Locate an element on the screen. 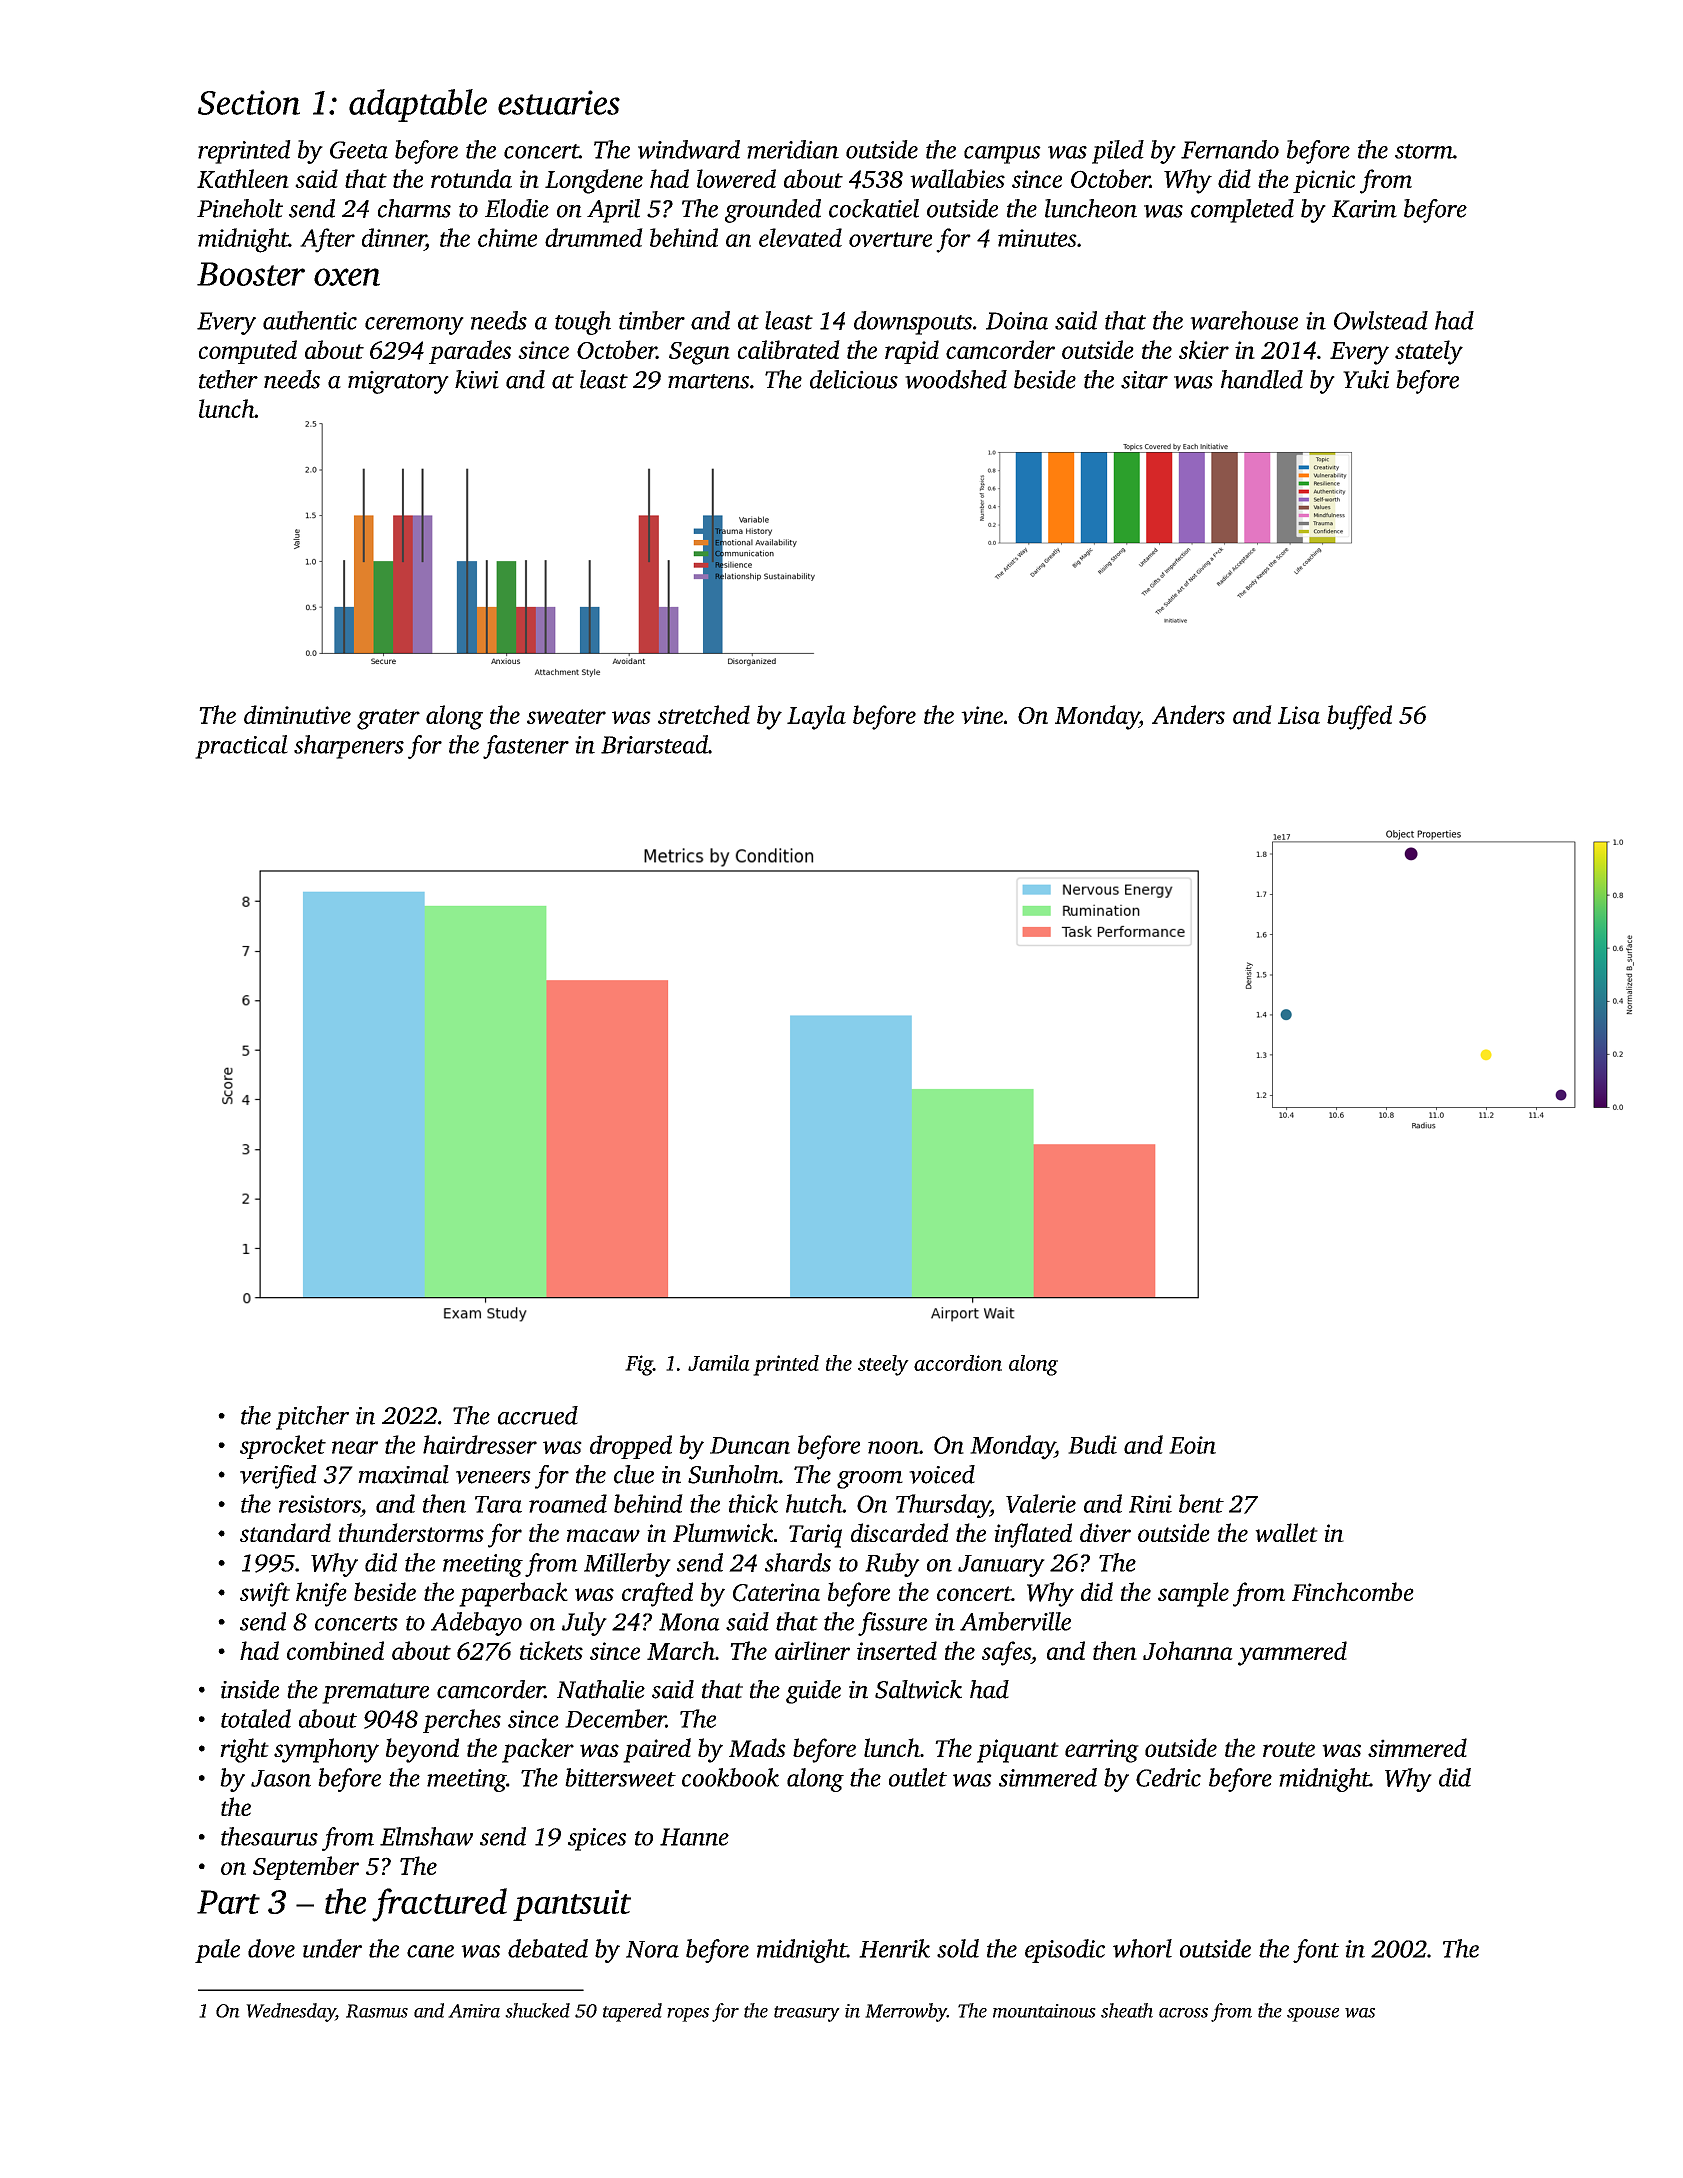 This screenshot has height=2178, width=1683. Rasmus is located at coordinates (377, 2011).
